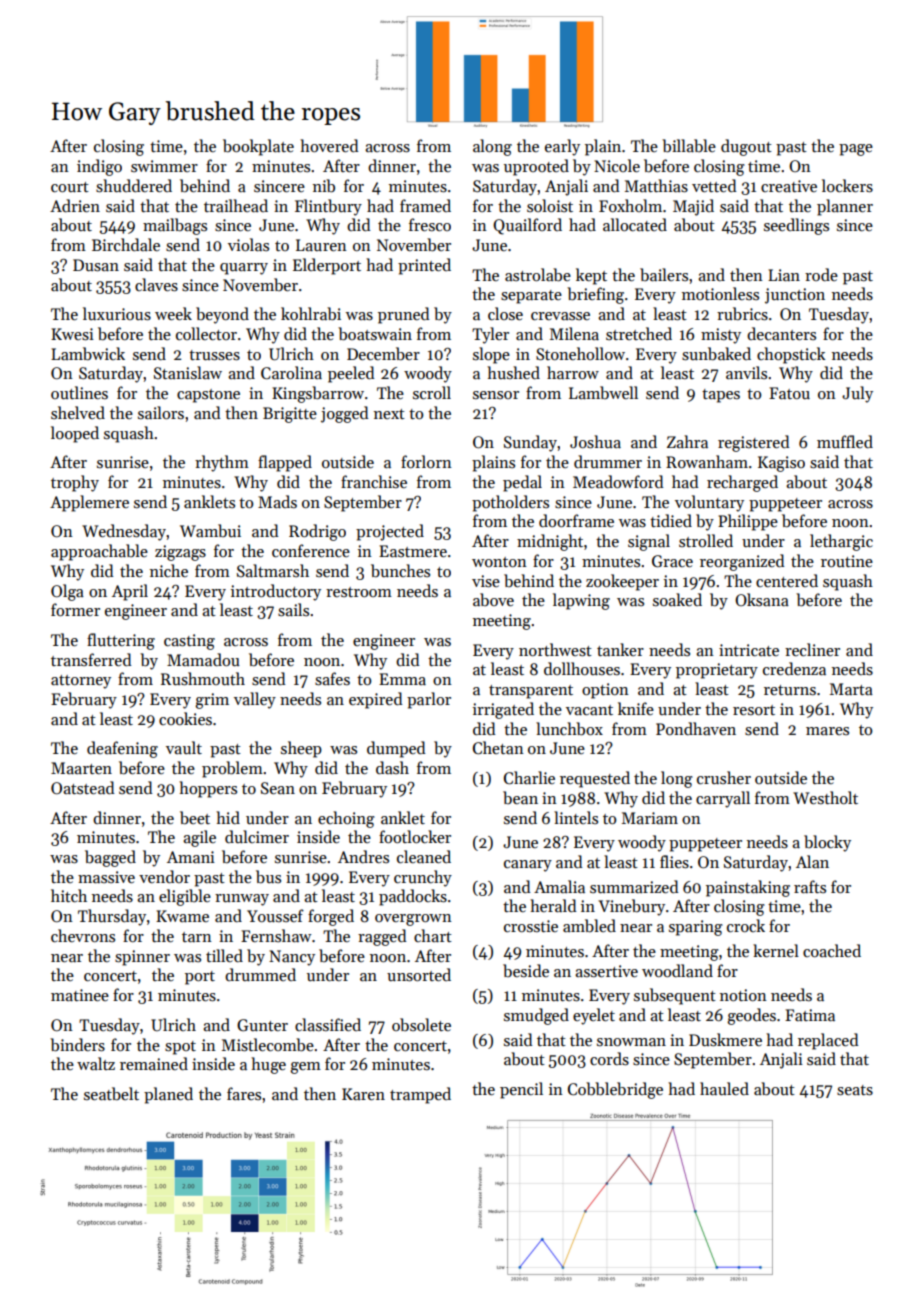  Describe the element at coordinates (99, 167) in the document. I see `indigo` at that location.
